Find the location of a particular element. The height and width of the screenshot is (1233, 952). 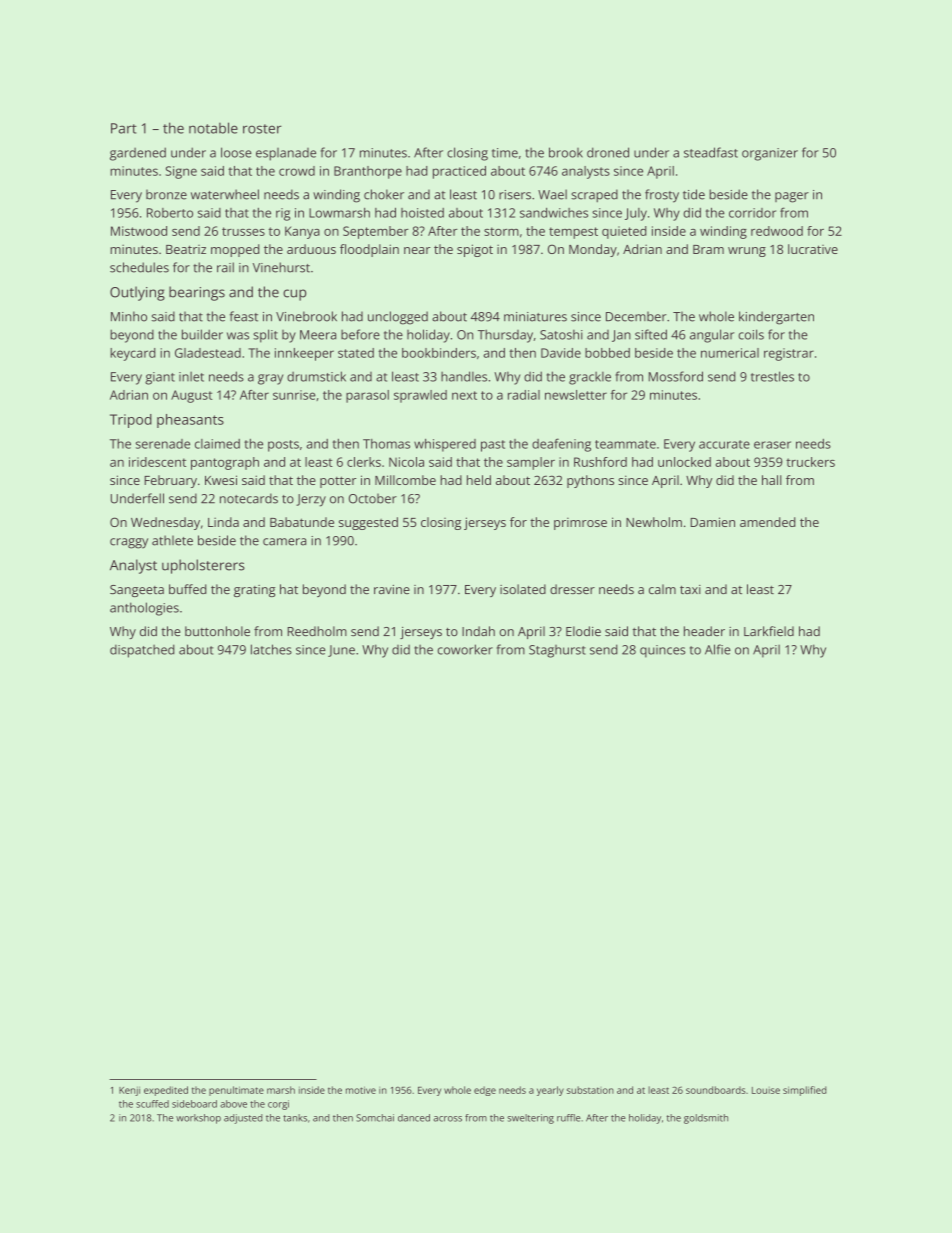

workshop is located at coordinates (198, 1119).
